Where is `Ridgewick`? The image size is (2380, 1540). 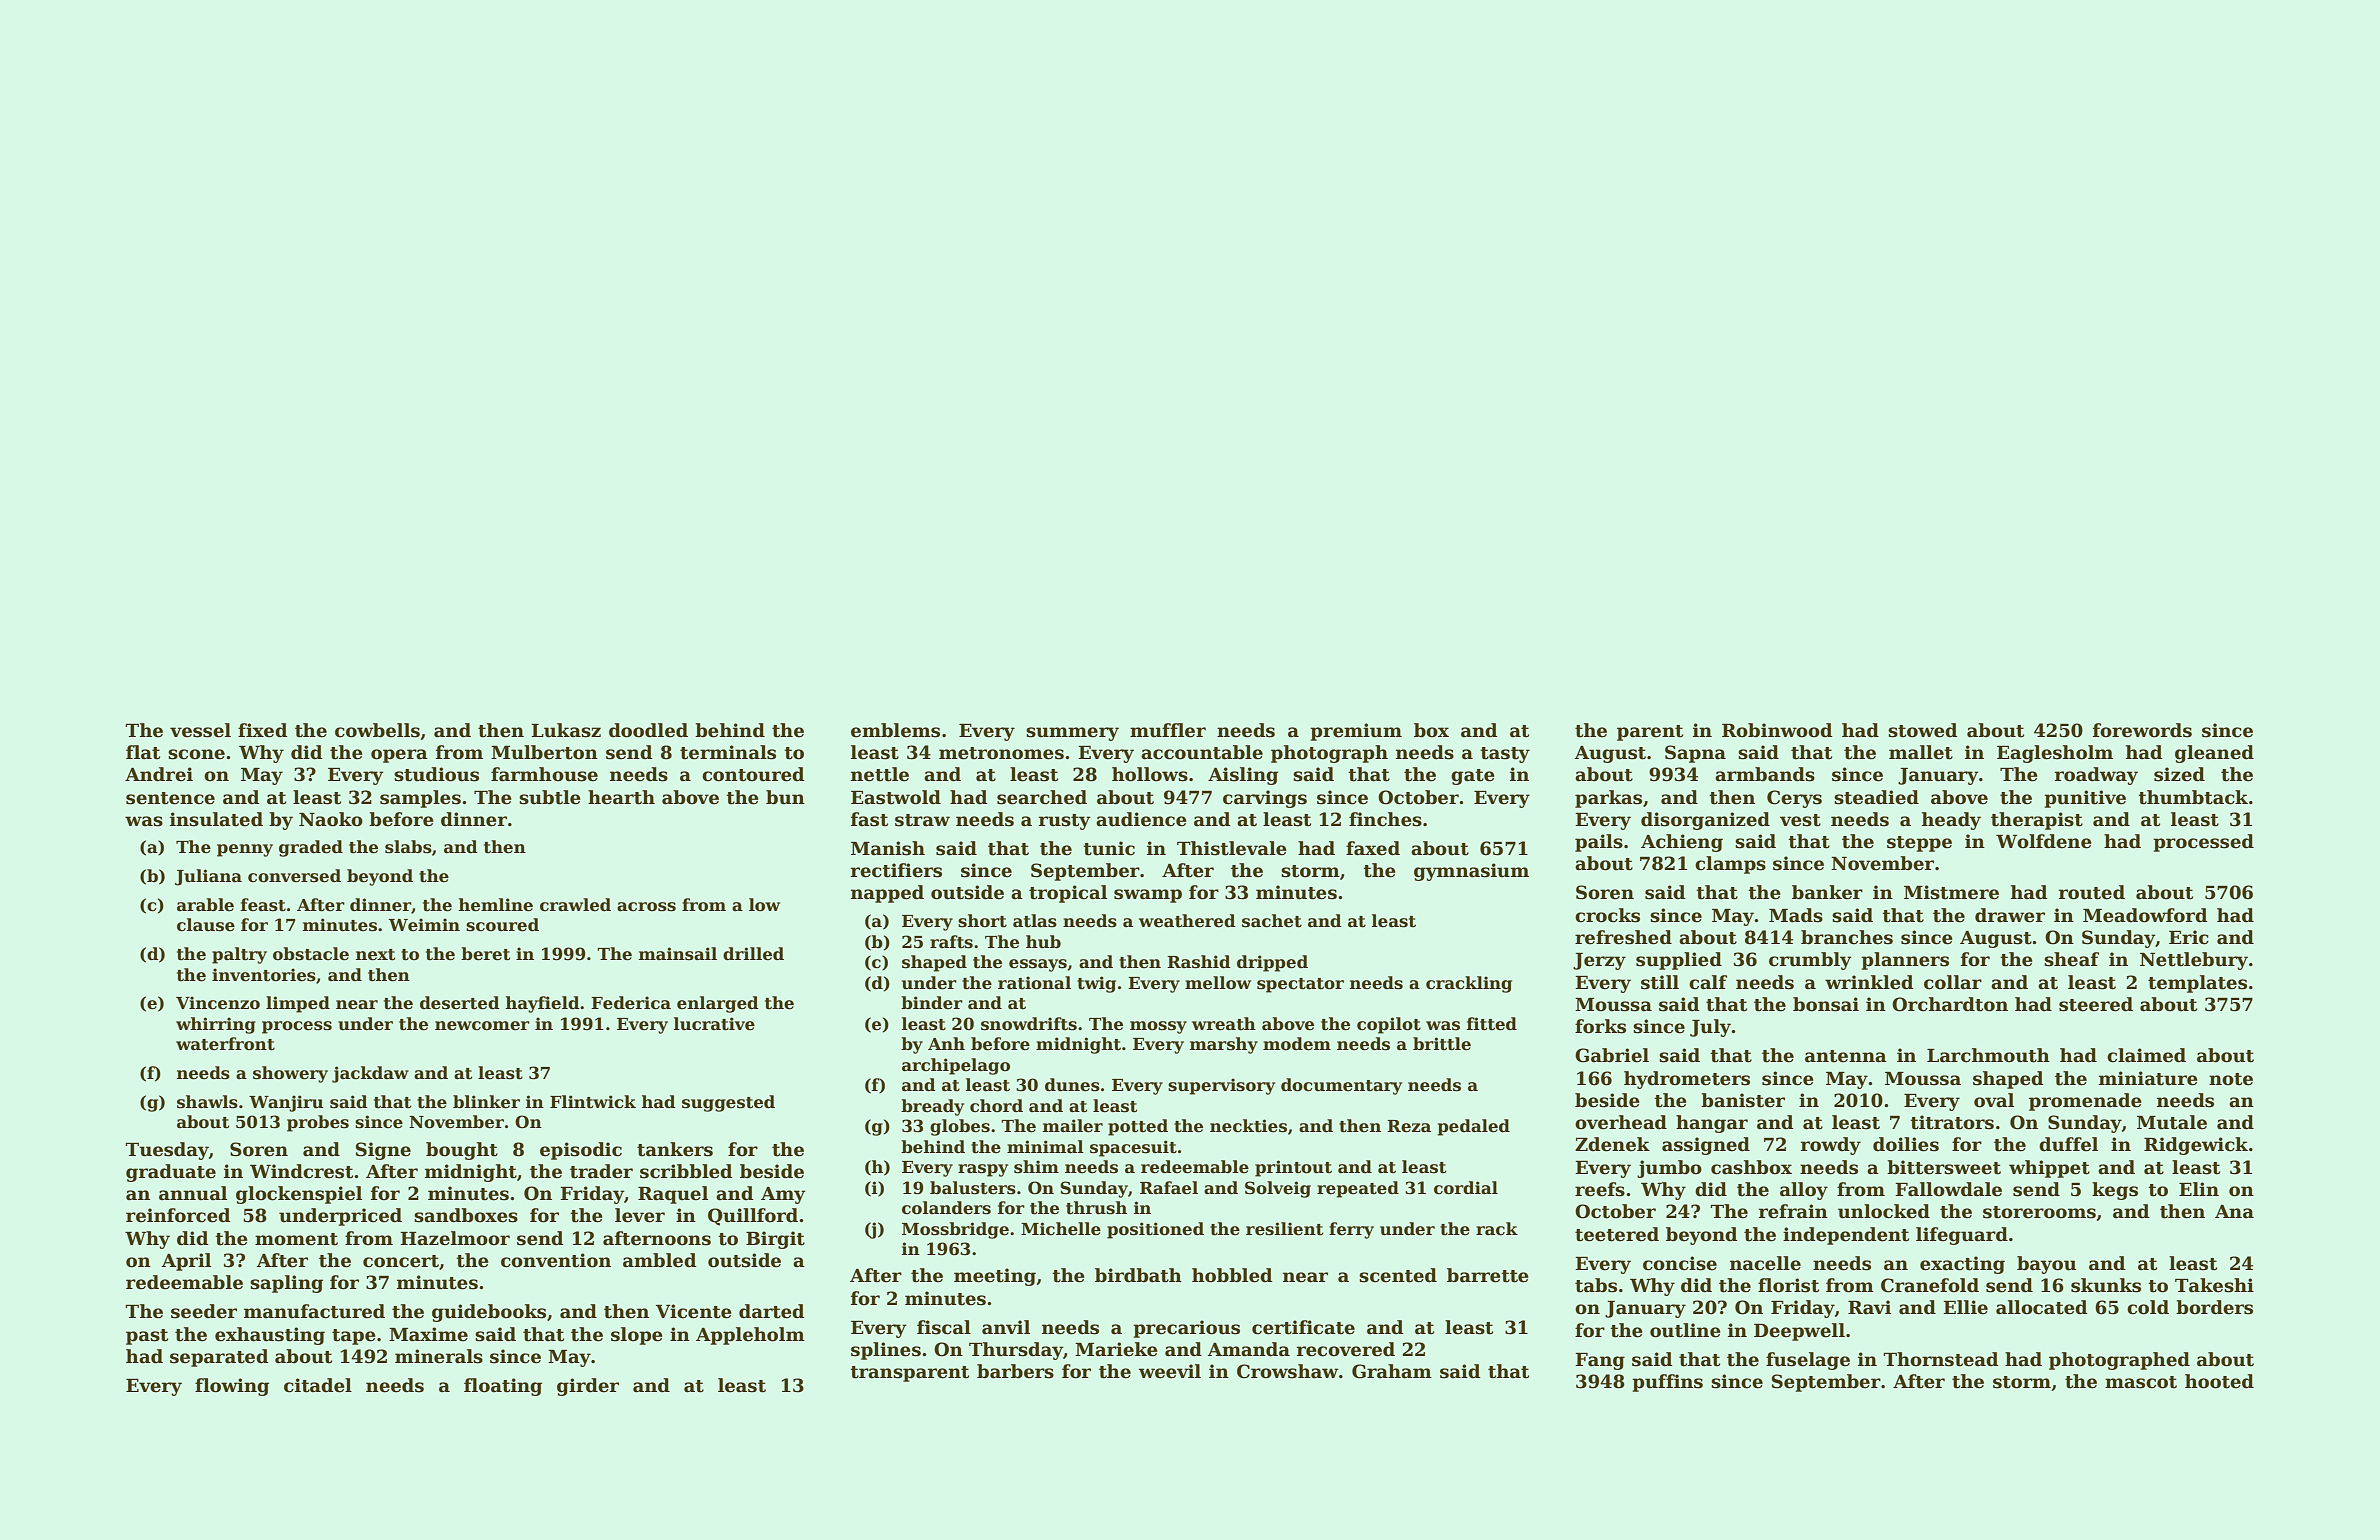 Ridgewick is located at coordinates (2196, 1146).
